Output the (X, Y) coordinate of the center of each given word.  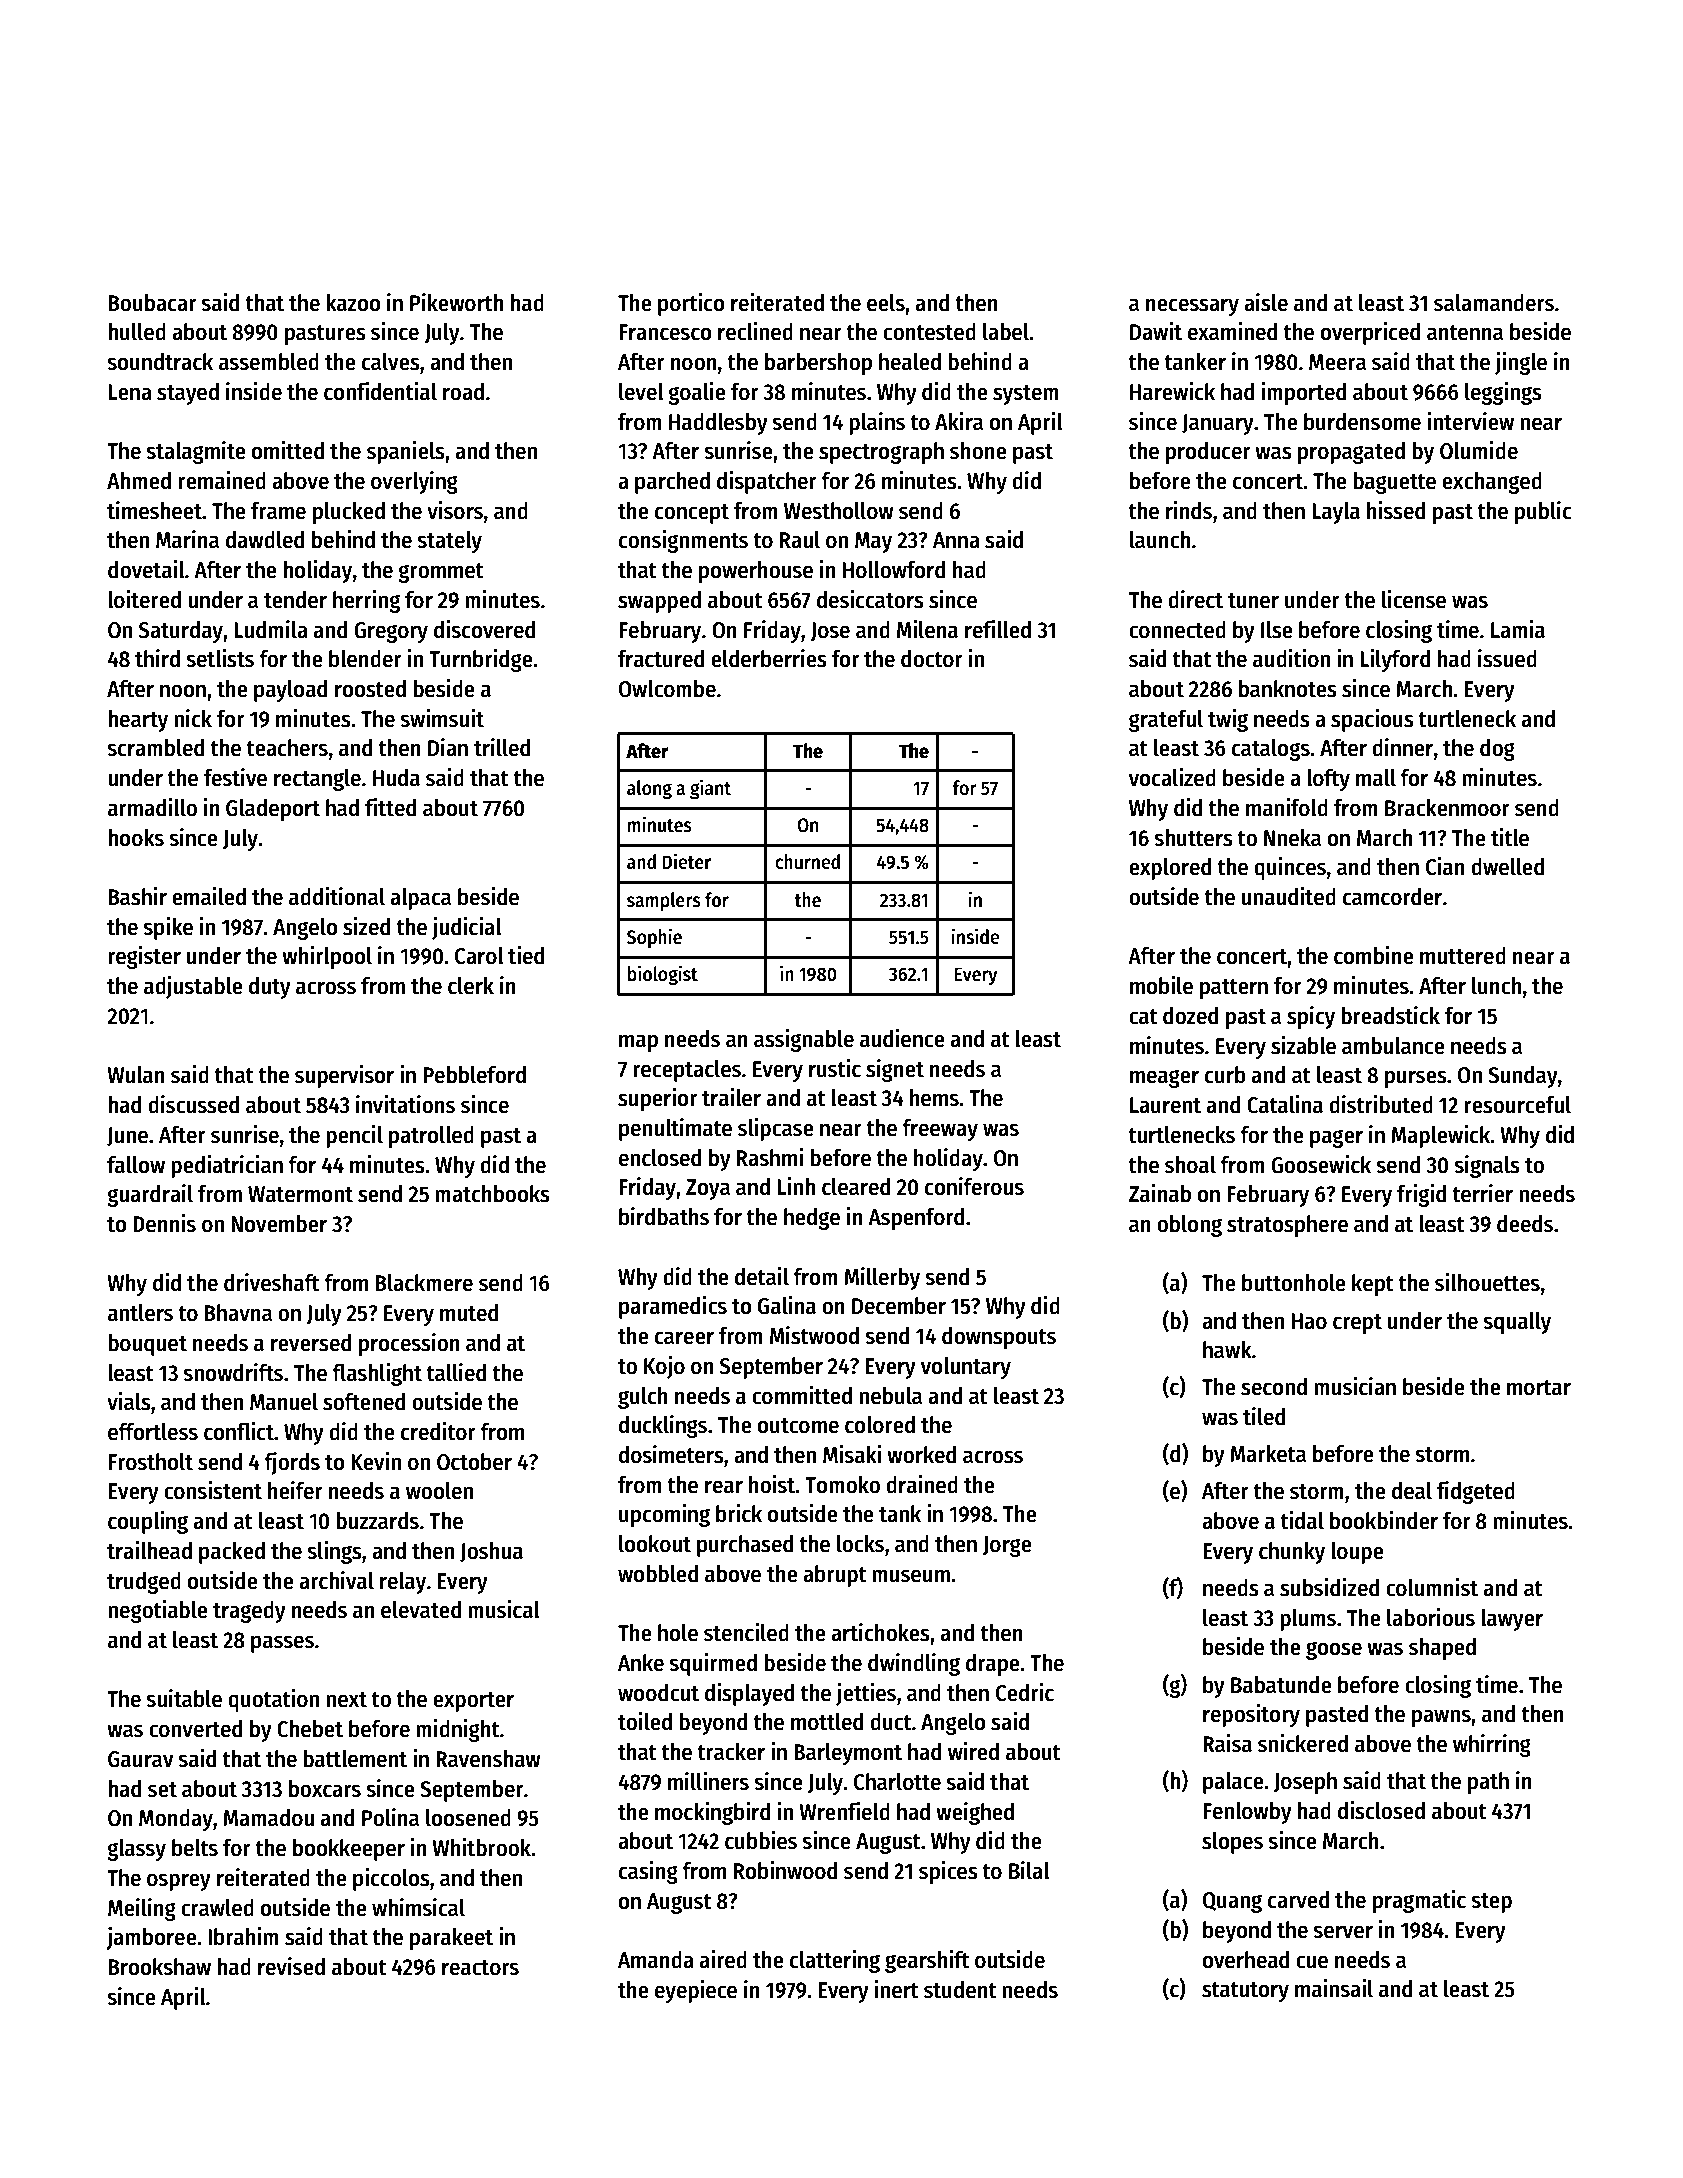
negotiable (158, 1611)
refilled (998, 629)
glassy (136, 1850)
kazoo (353, 303)
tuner (1253, 601)
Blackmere (424, 1283)
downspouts (999, 1338)
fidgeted (1476, 1492)
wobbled (658, 1574)
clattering (835, 1961)
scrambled (155, 748)
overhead (1246, 1960)
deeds (1525, 1224)
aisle (1266, 302)
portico (691, 304)
